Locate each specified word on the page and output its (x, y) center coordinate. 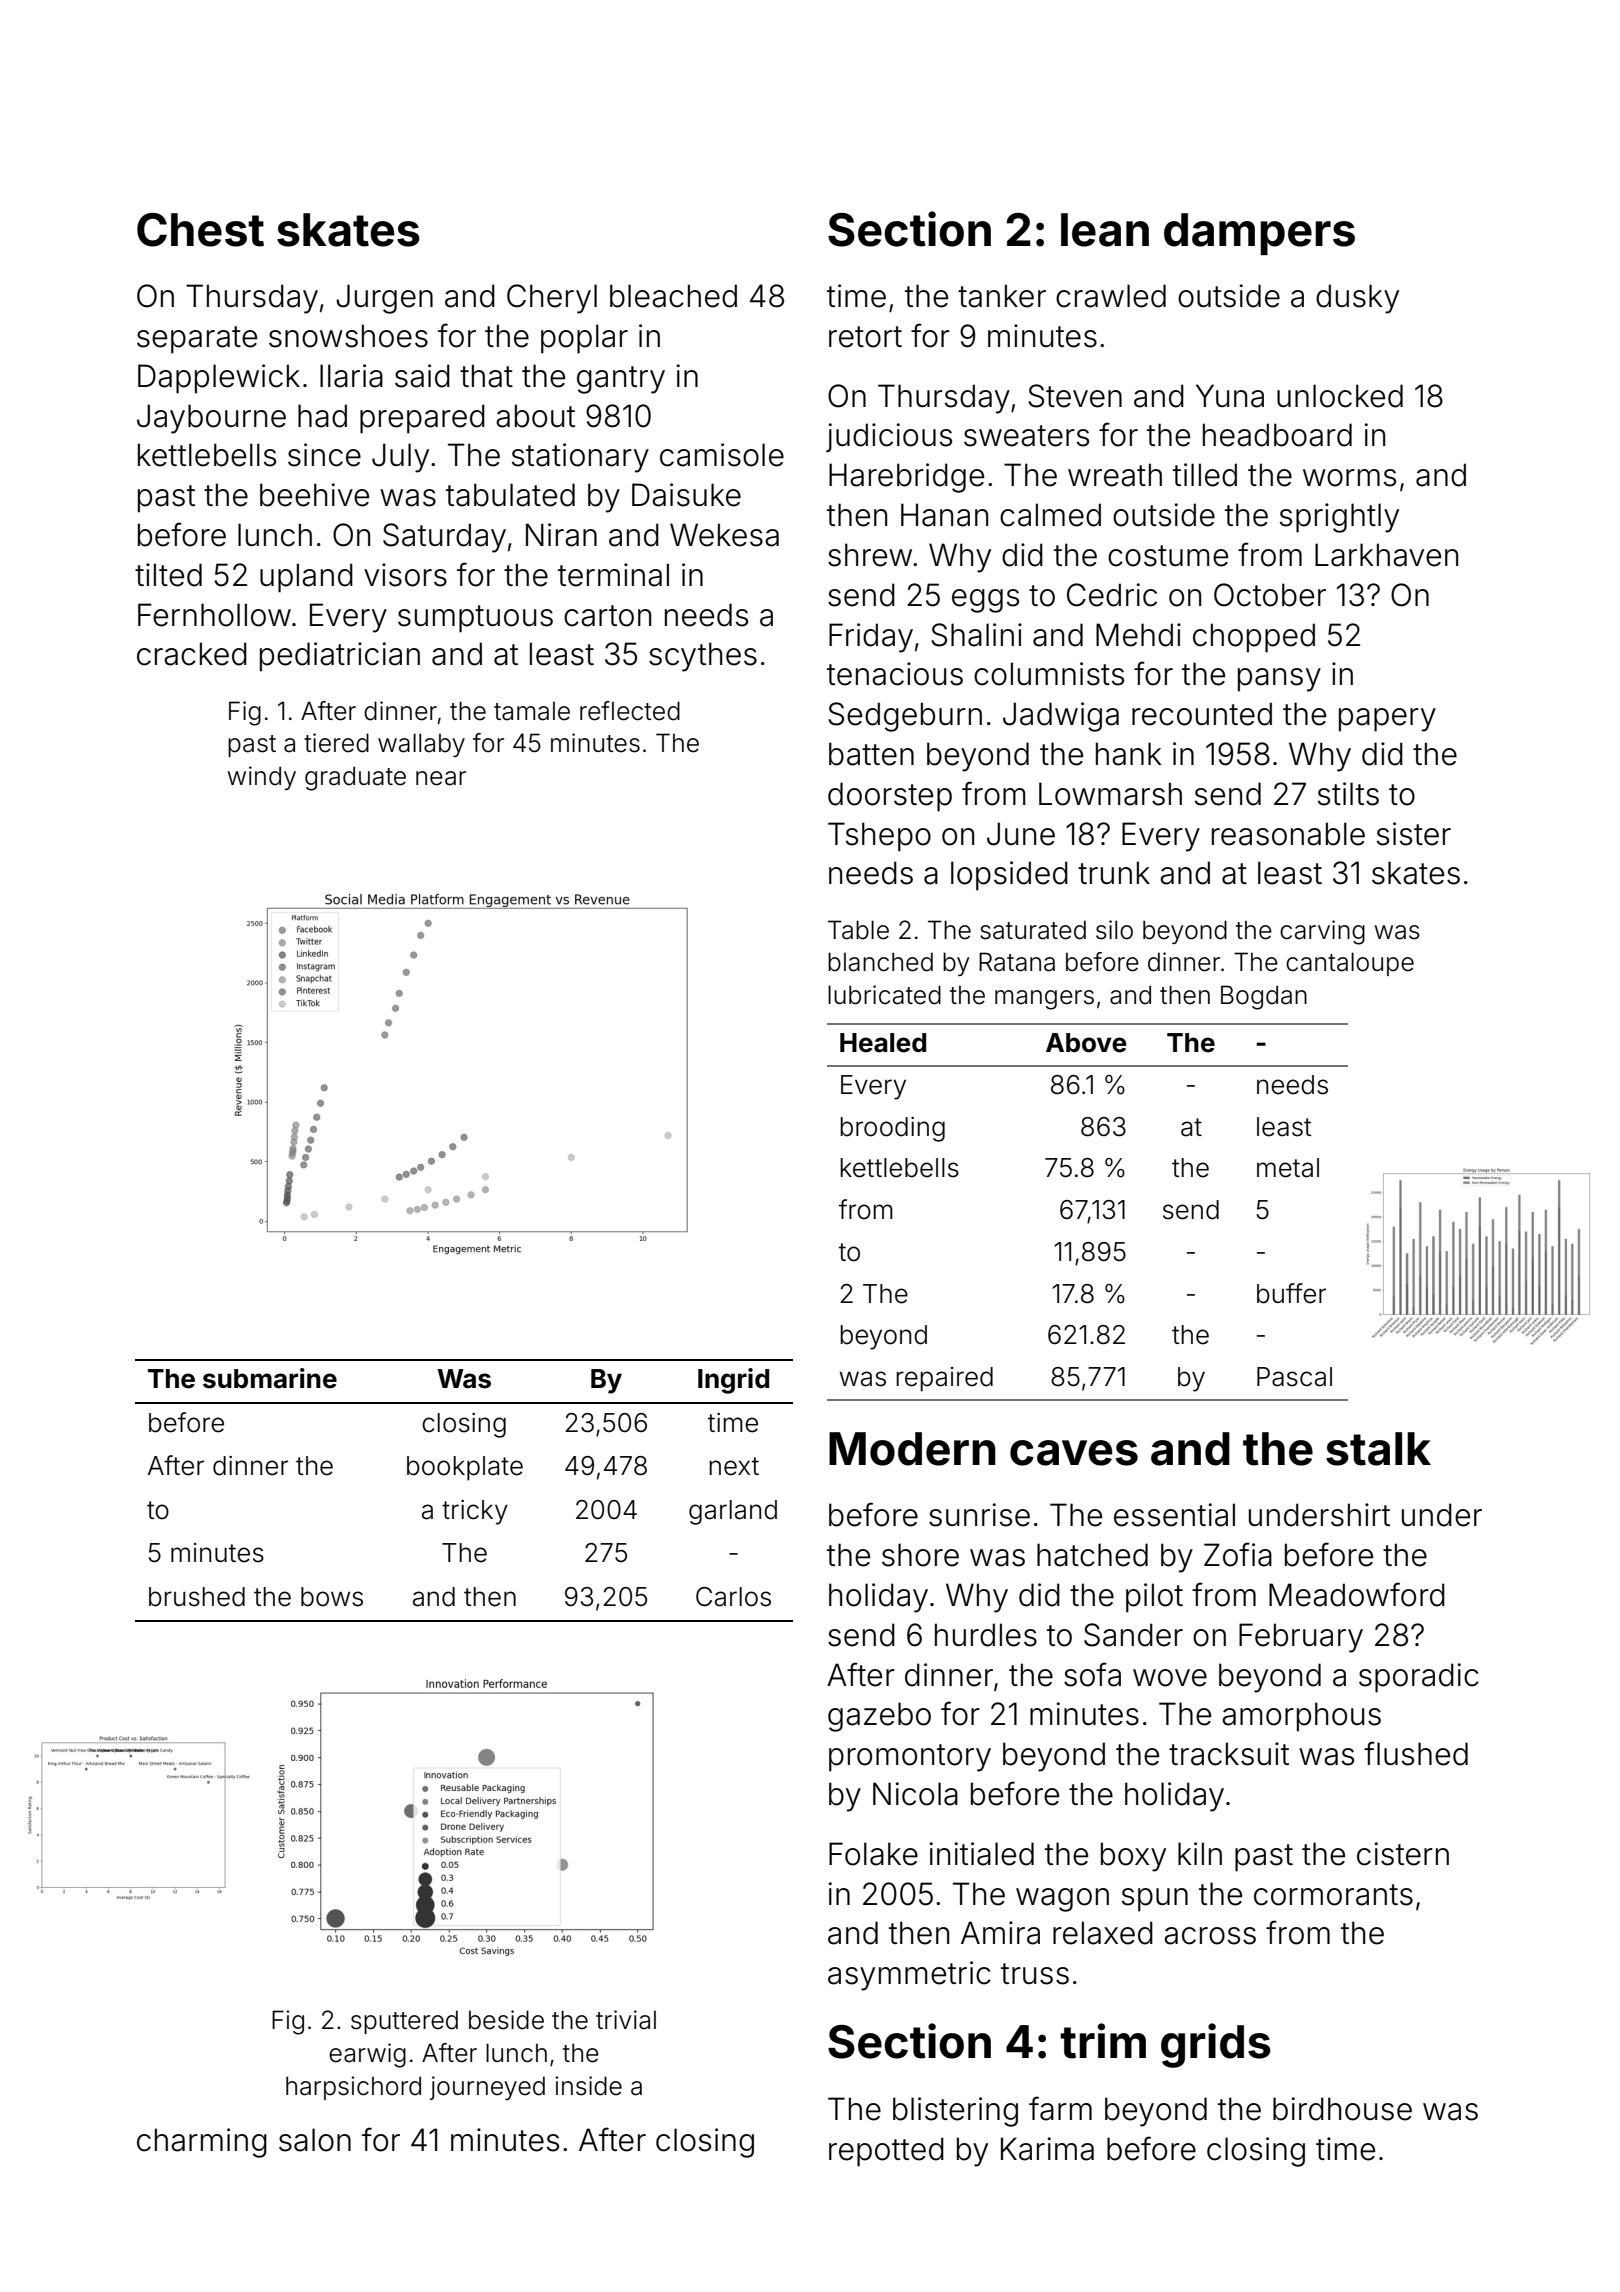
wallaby (421, 745)
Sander (1133, 1635)
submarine (270, 1378)
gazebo (879, 1717)
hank (1129, 754)
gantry (621, 380)
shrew (870, 555)
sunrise (979, 1515)
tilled (1205, 475)
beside (506, 2020)
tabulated (510, 495)
